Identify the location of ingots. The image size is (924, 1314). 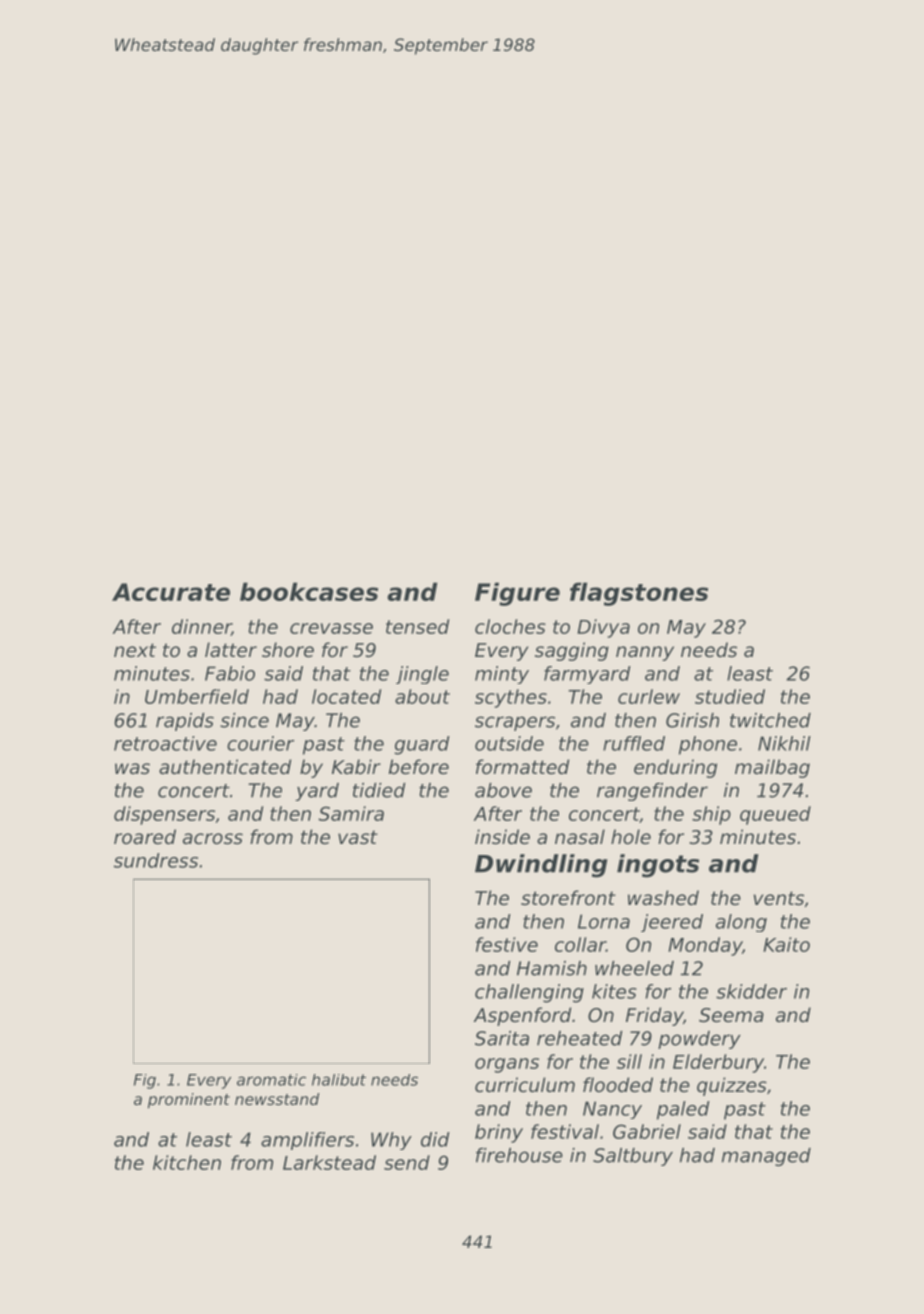
(658, 866).
